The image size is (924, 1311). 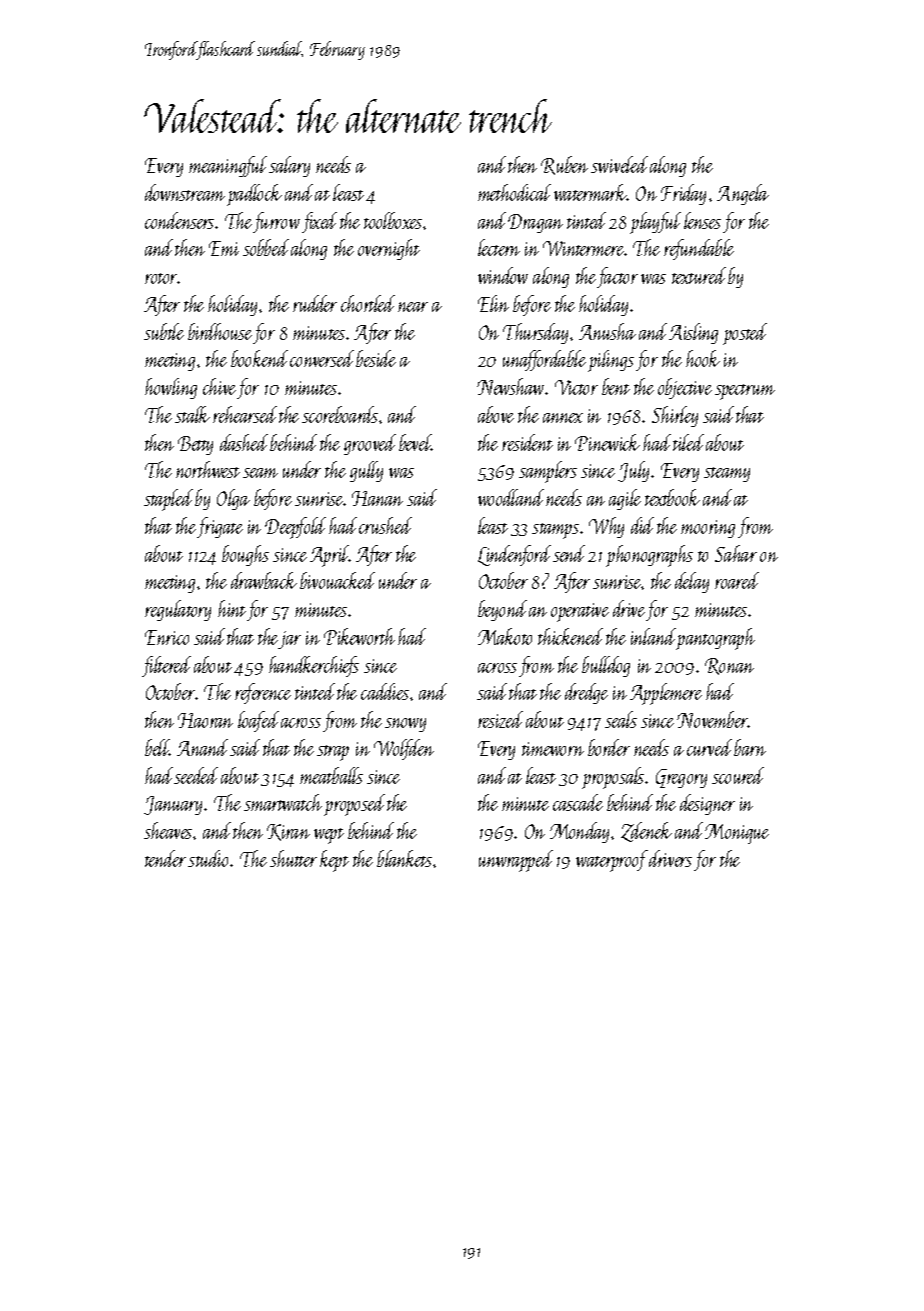 I want to click on meatballs, so click(x=331, y=775).
